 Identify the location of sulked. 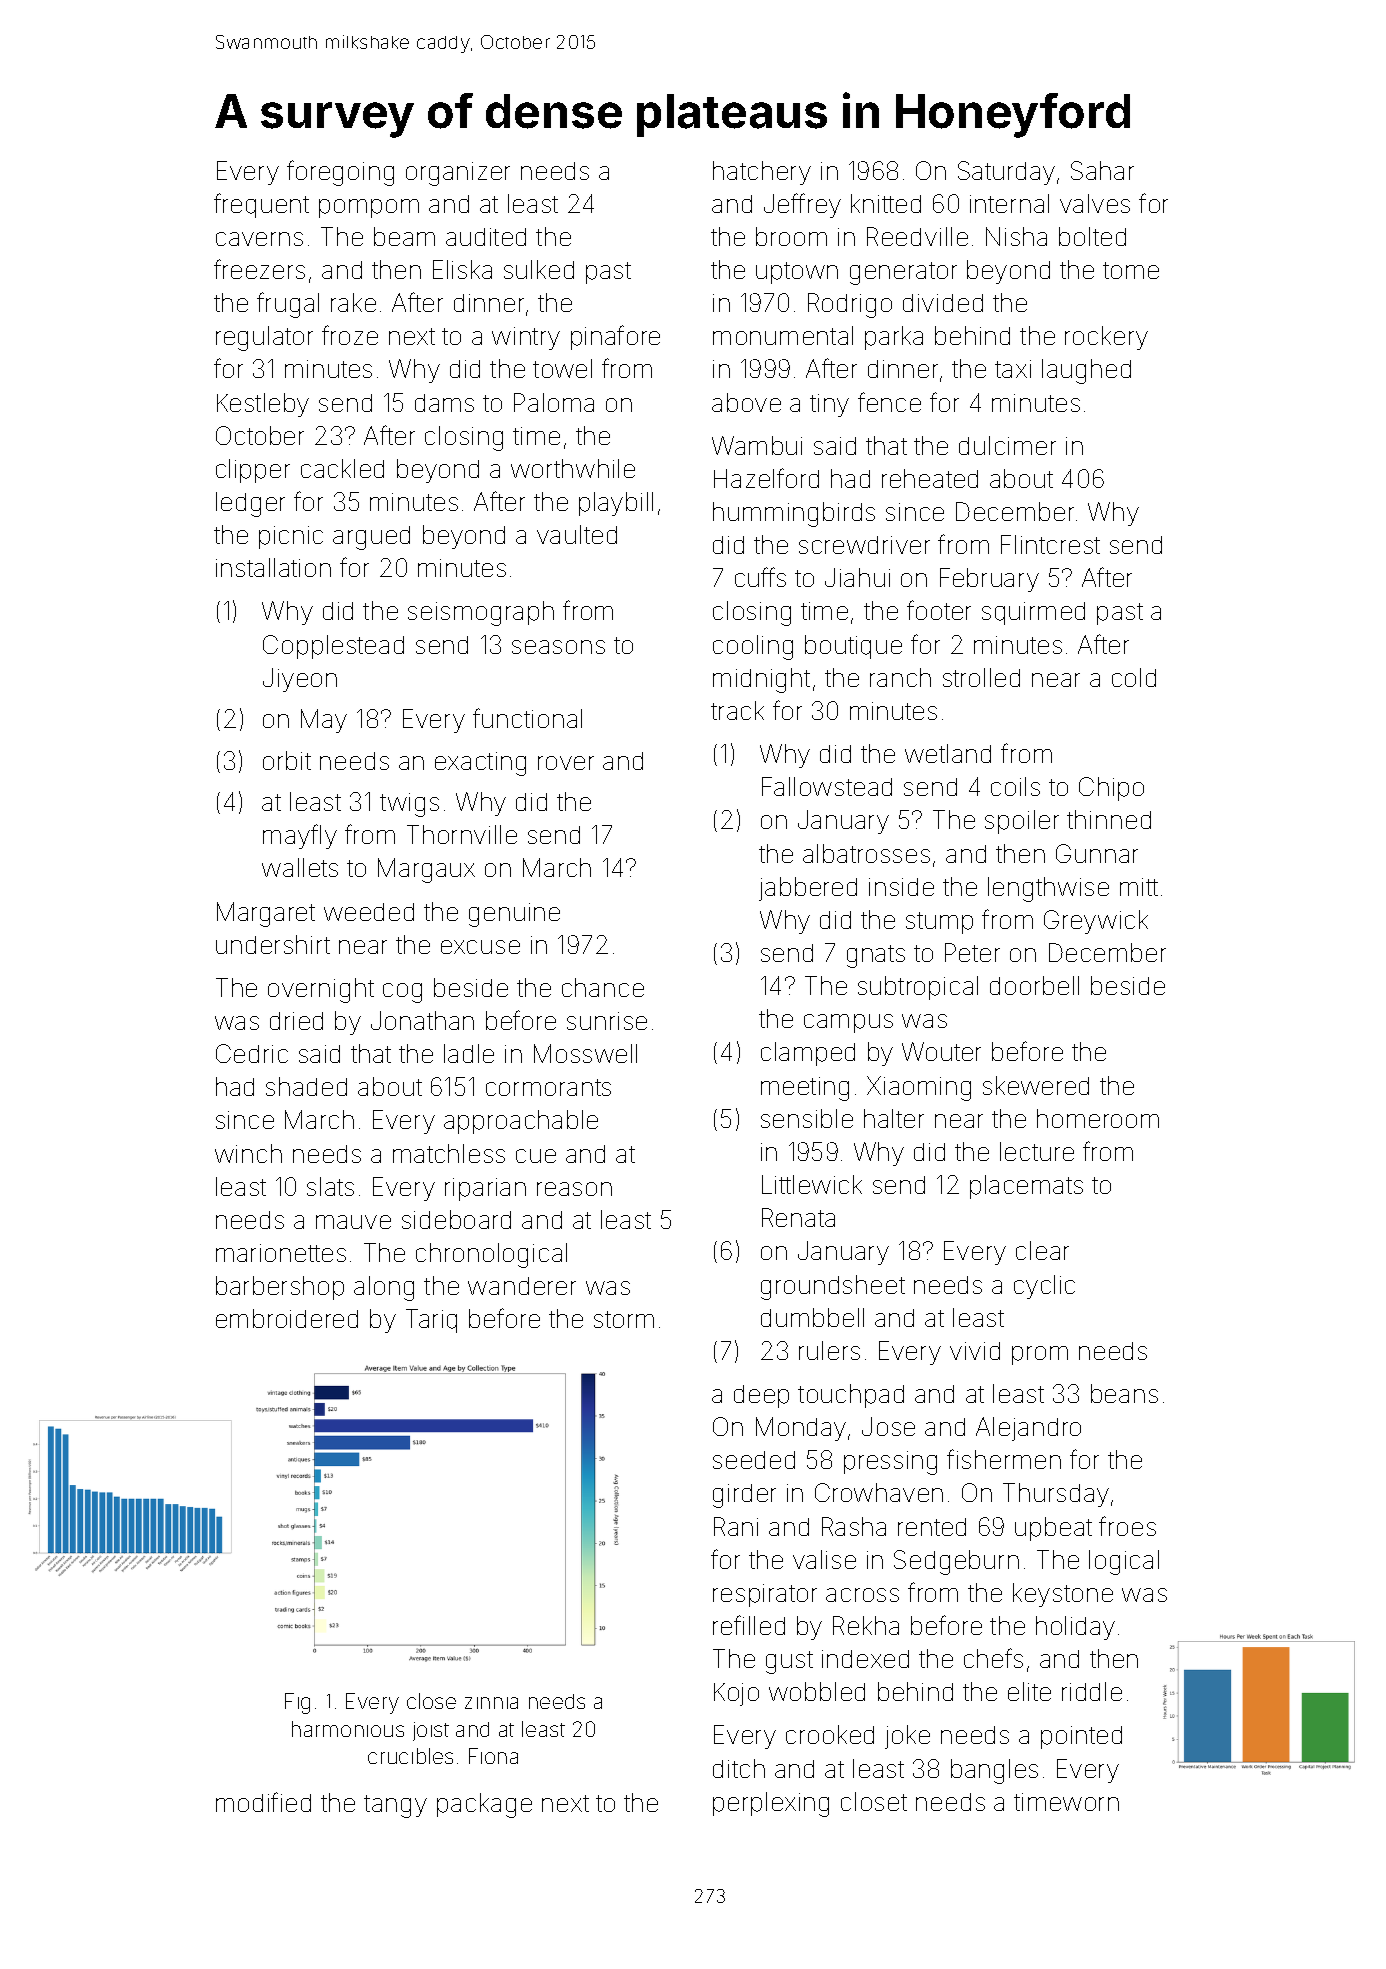
(539, 269).
